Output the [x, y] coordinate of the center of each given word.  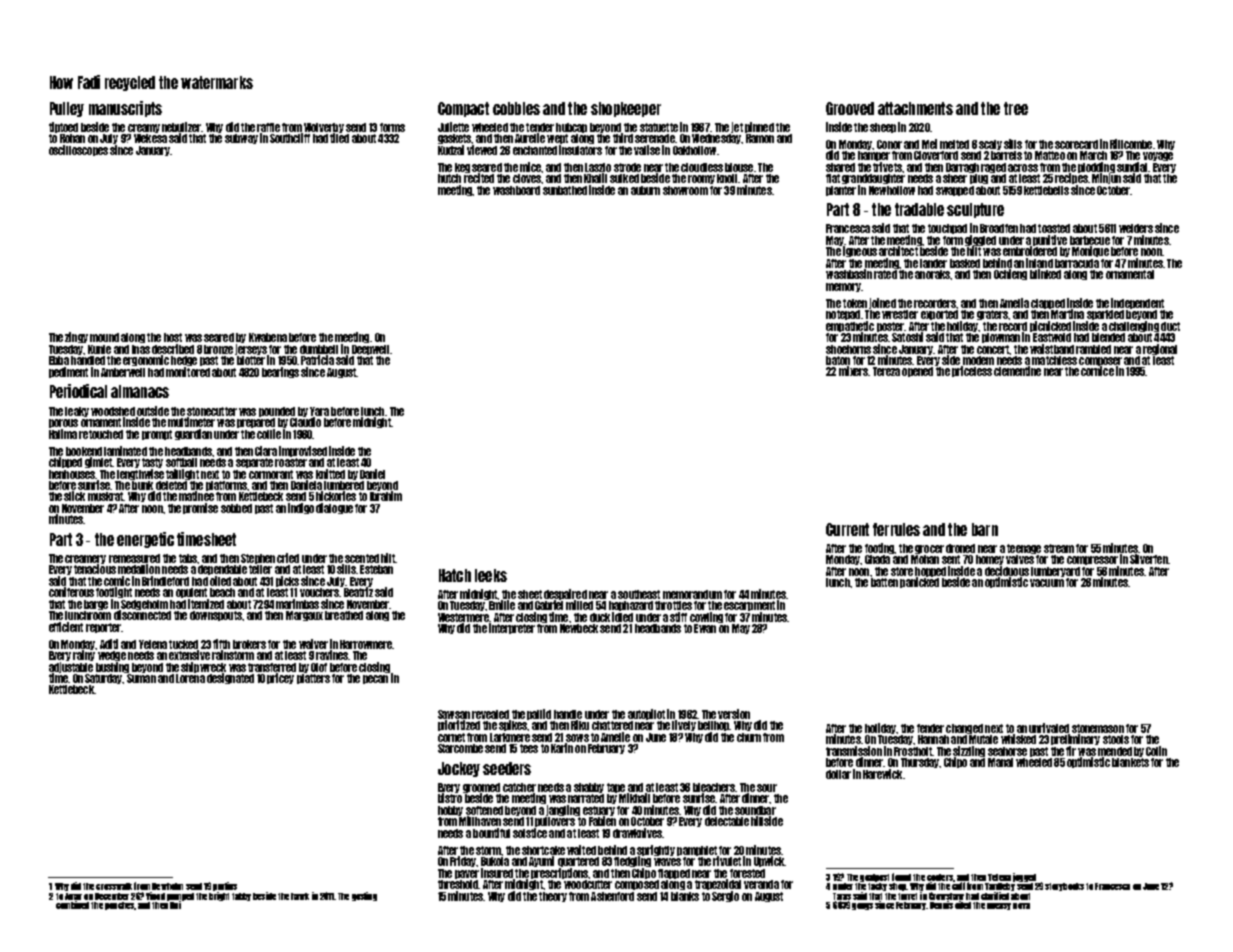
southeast [639, 594]
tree [1016, 108]
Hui [175, 905]
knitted [330, 474]
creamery [85, 559]
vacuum [1047, 583]
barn [985, 529]
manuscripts [125, 109]
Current [847, 529]
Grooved [850, 108]
